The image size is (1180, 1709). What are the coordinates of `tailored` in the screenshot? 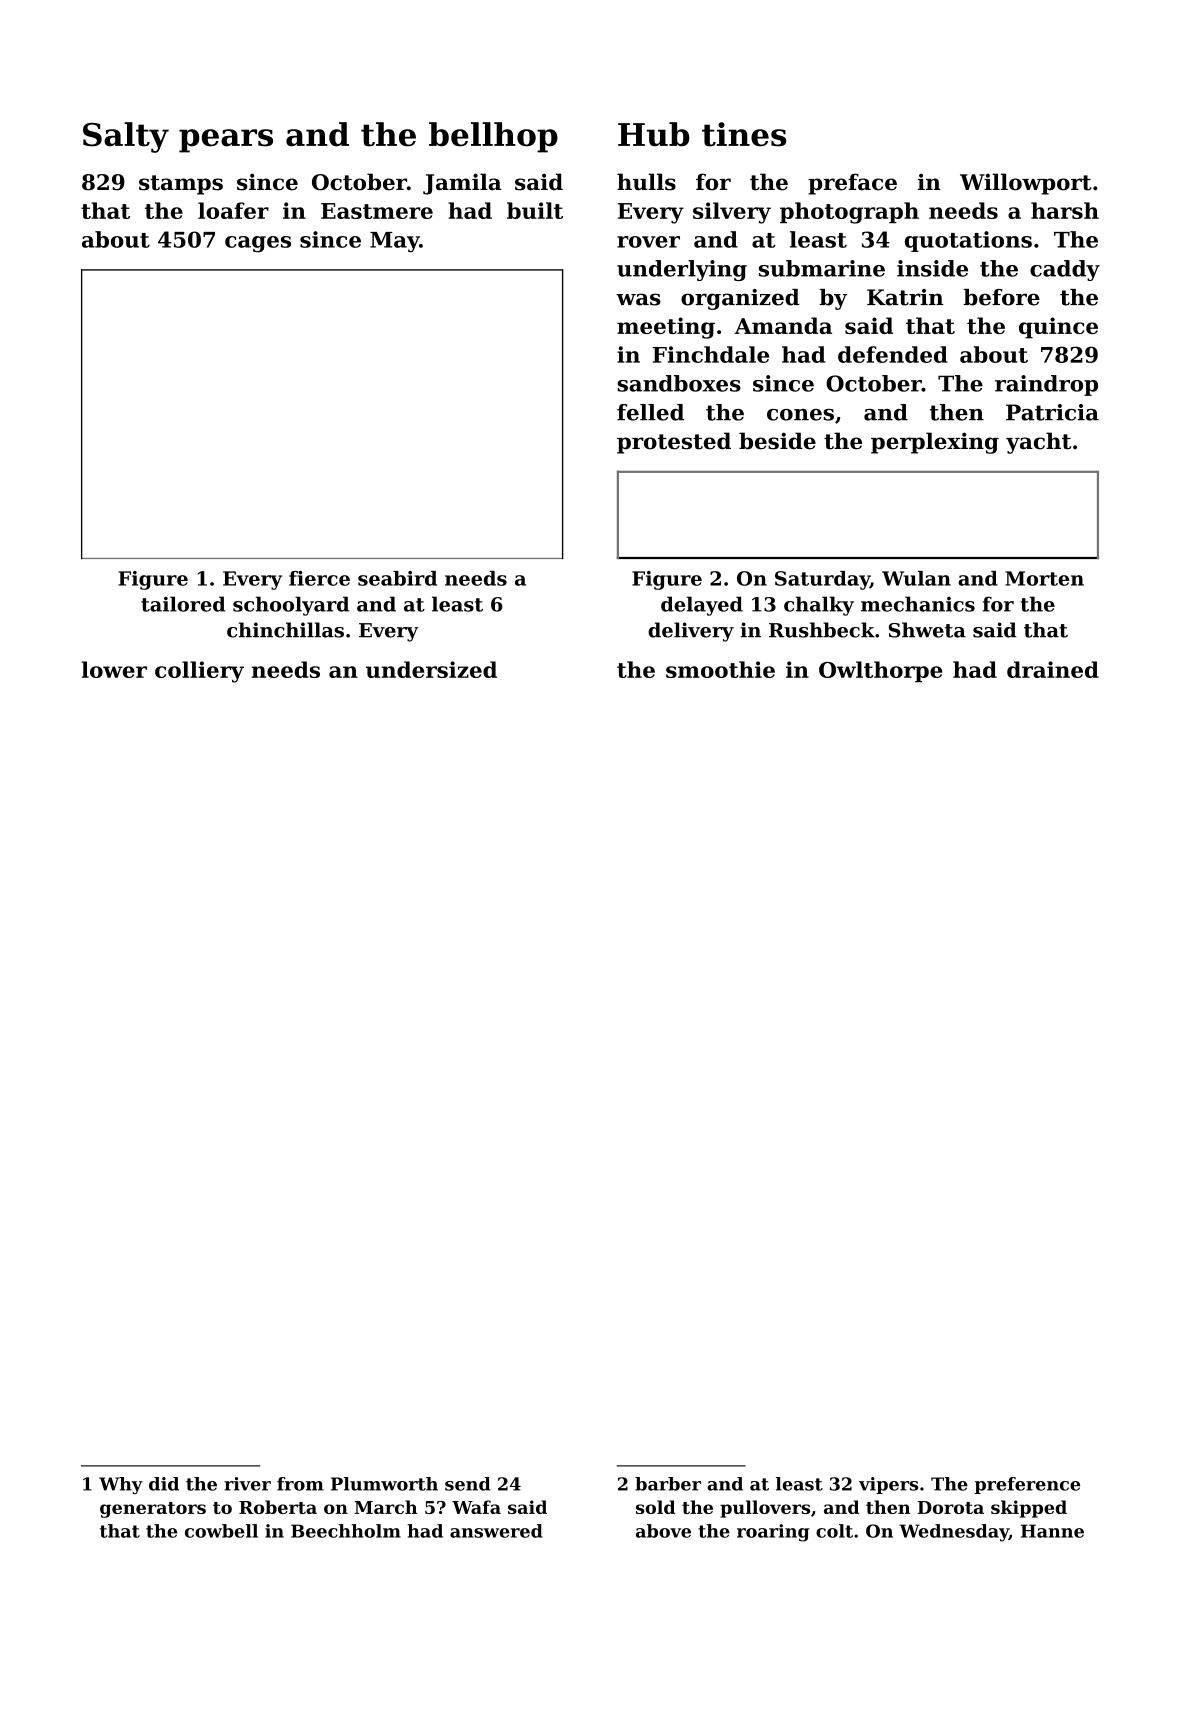 It's located at (183, 604).
